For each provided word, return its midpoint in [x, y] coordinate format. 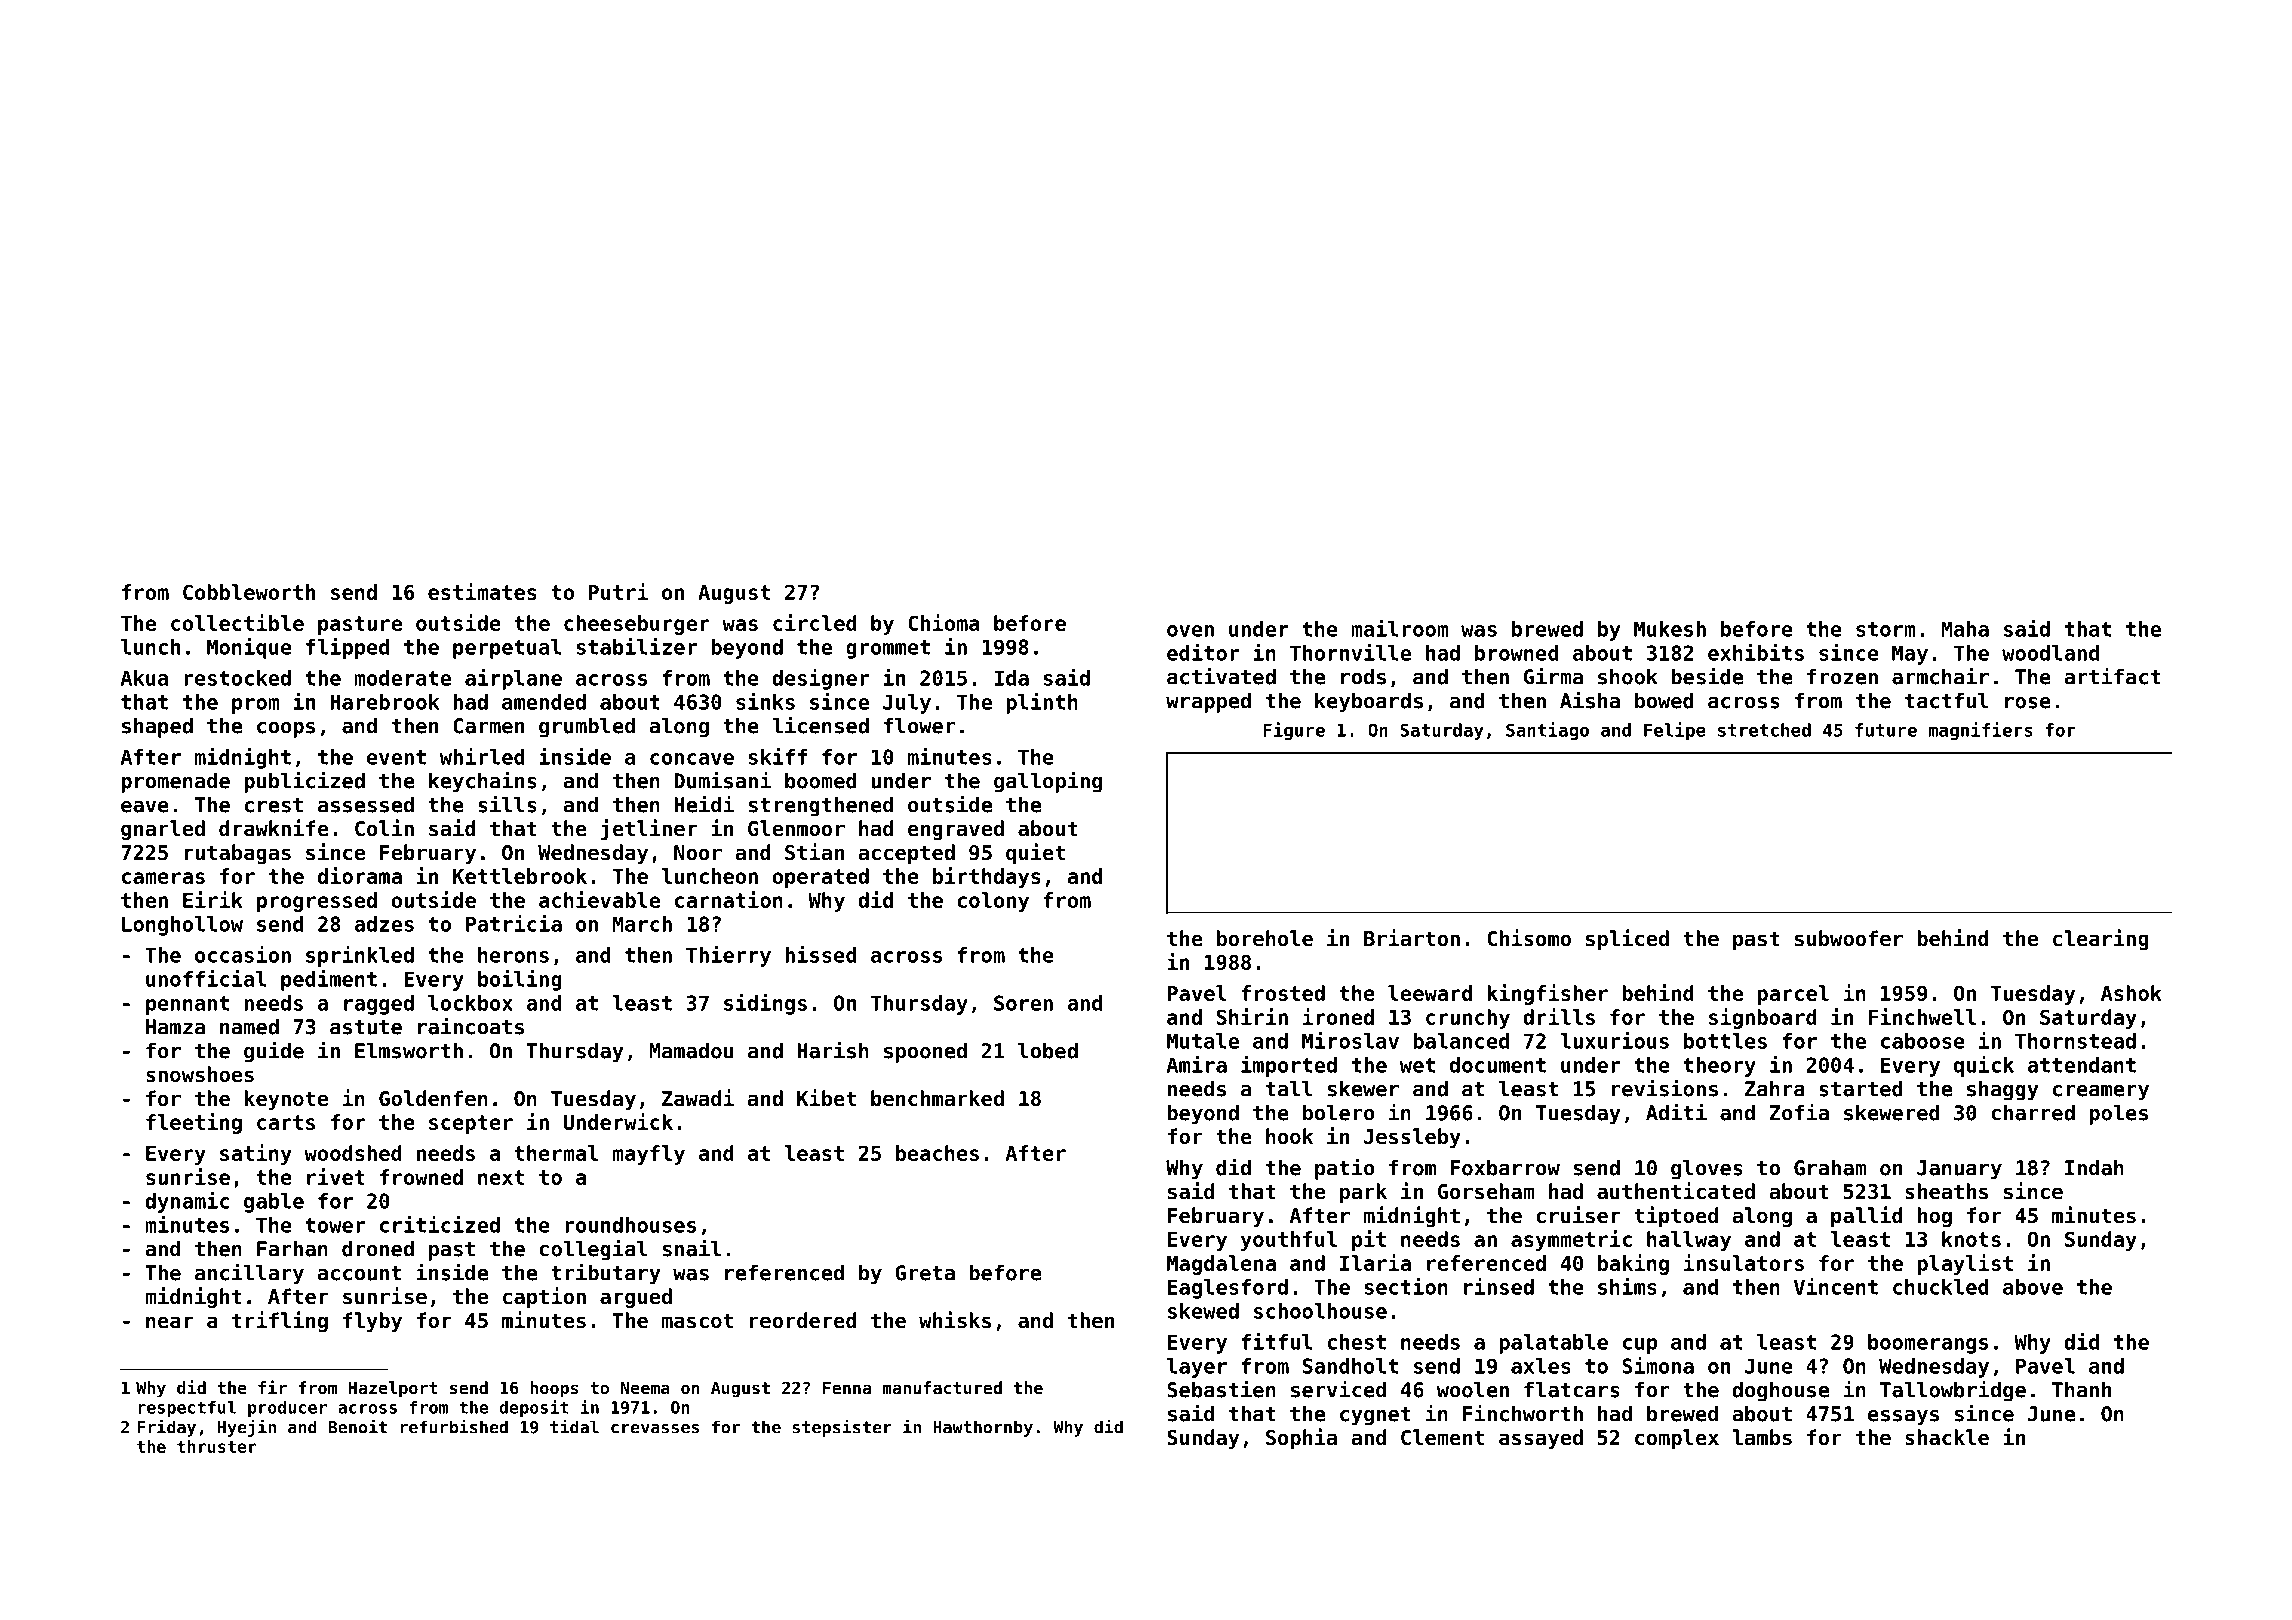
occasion [243, 954]
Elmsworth [409, 1050]
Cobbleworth [249, 592]
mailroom [1400, 628]
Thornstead [2075, 1041]
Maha [1965, 629]
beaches [937, 1153]
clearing [2100, 939]
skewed [1203, 1311]
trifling [280, 1321]
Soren [1023, 1003]
